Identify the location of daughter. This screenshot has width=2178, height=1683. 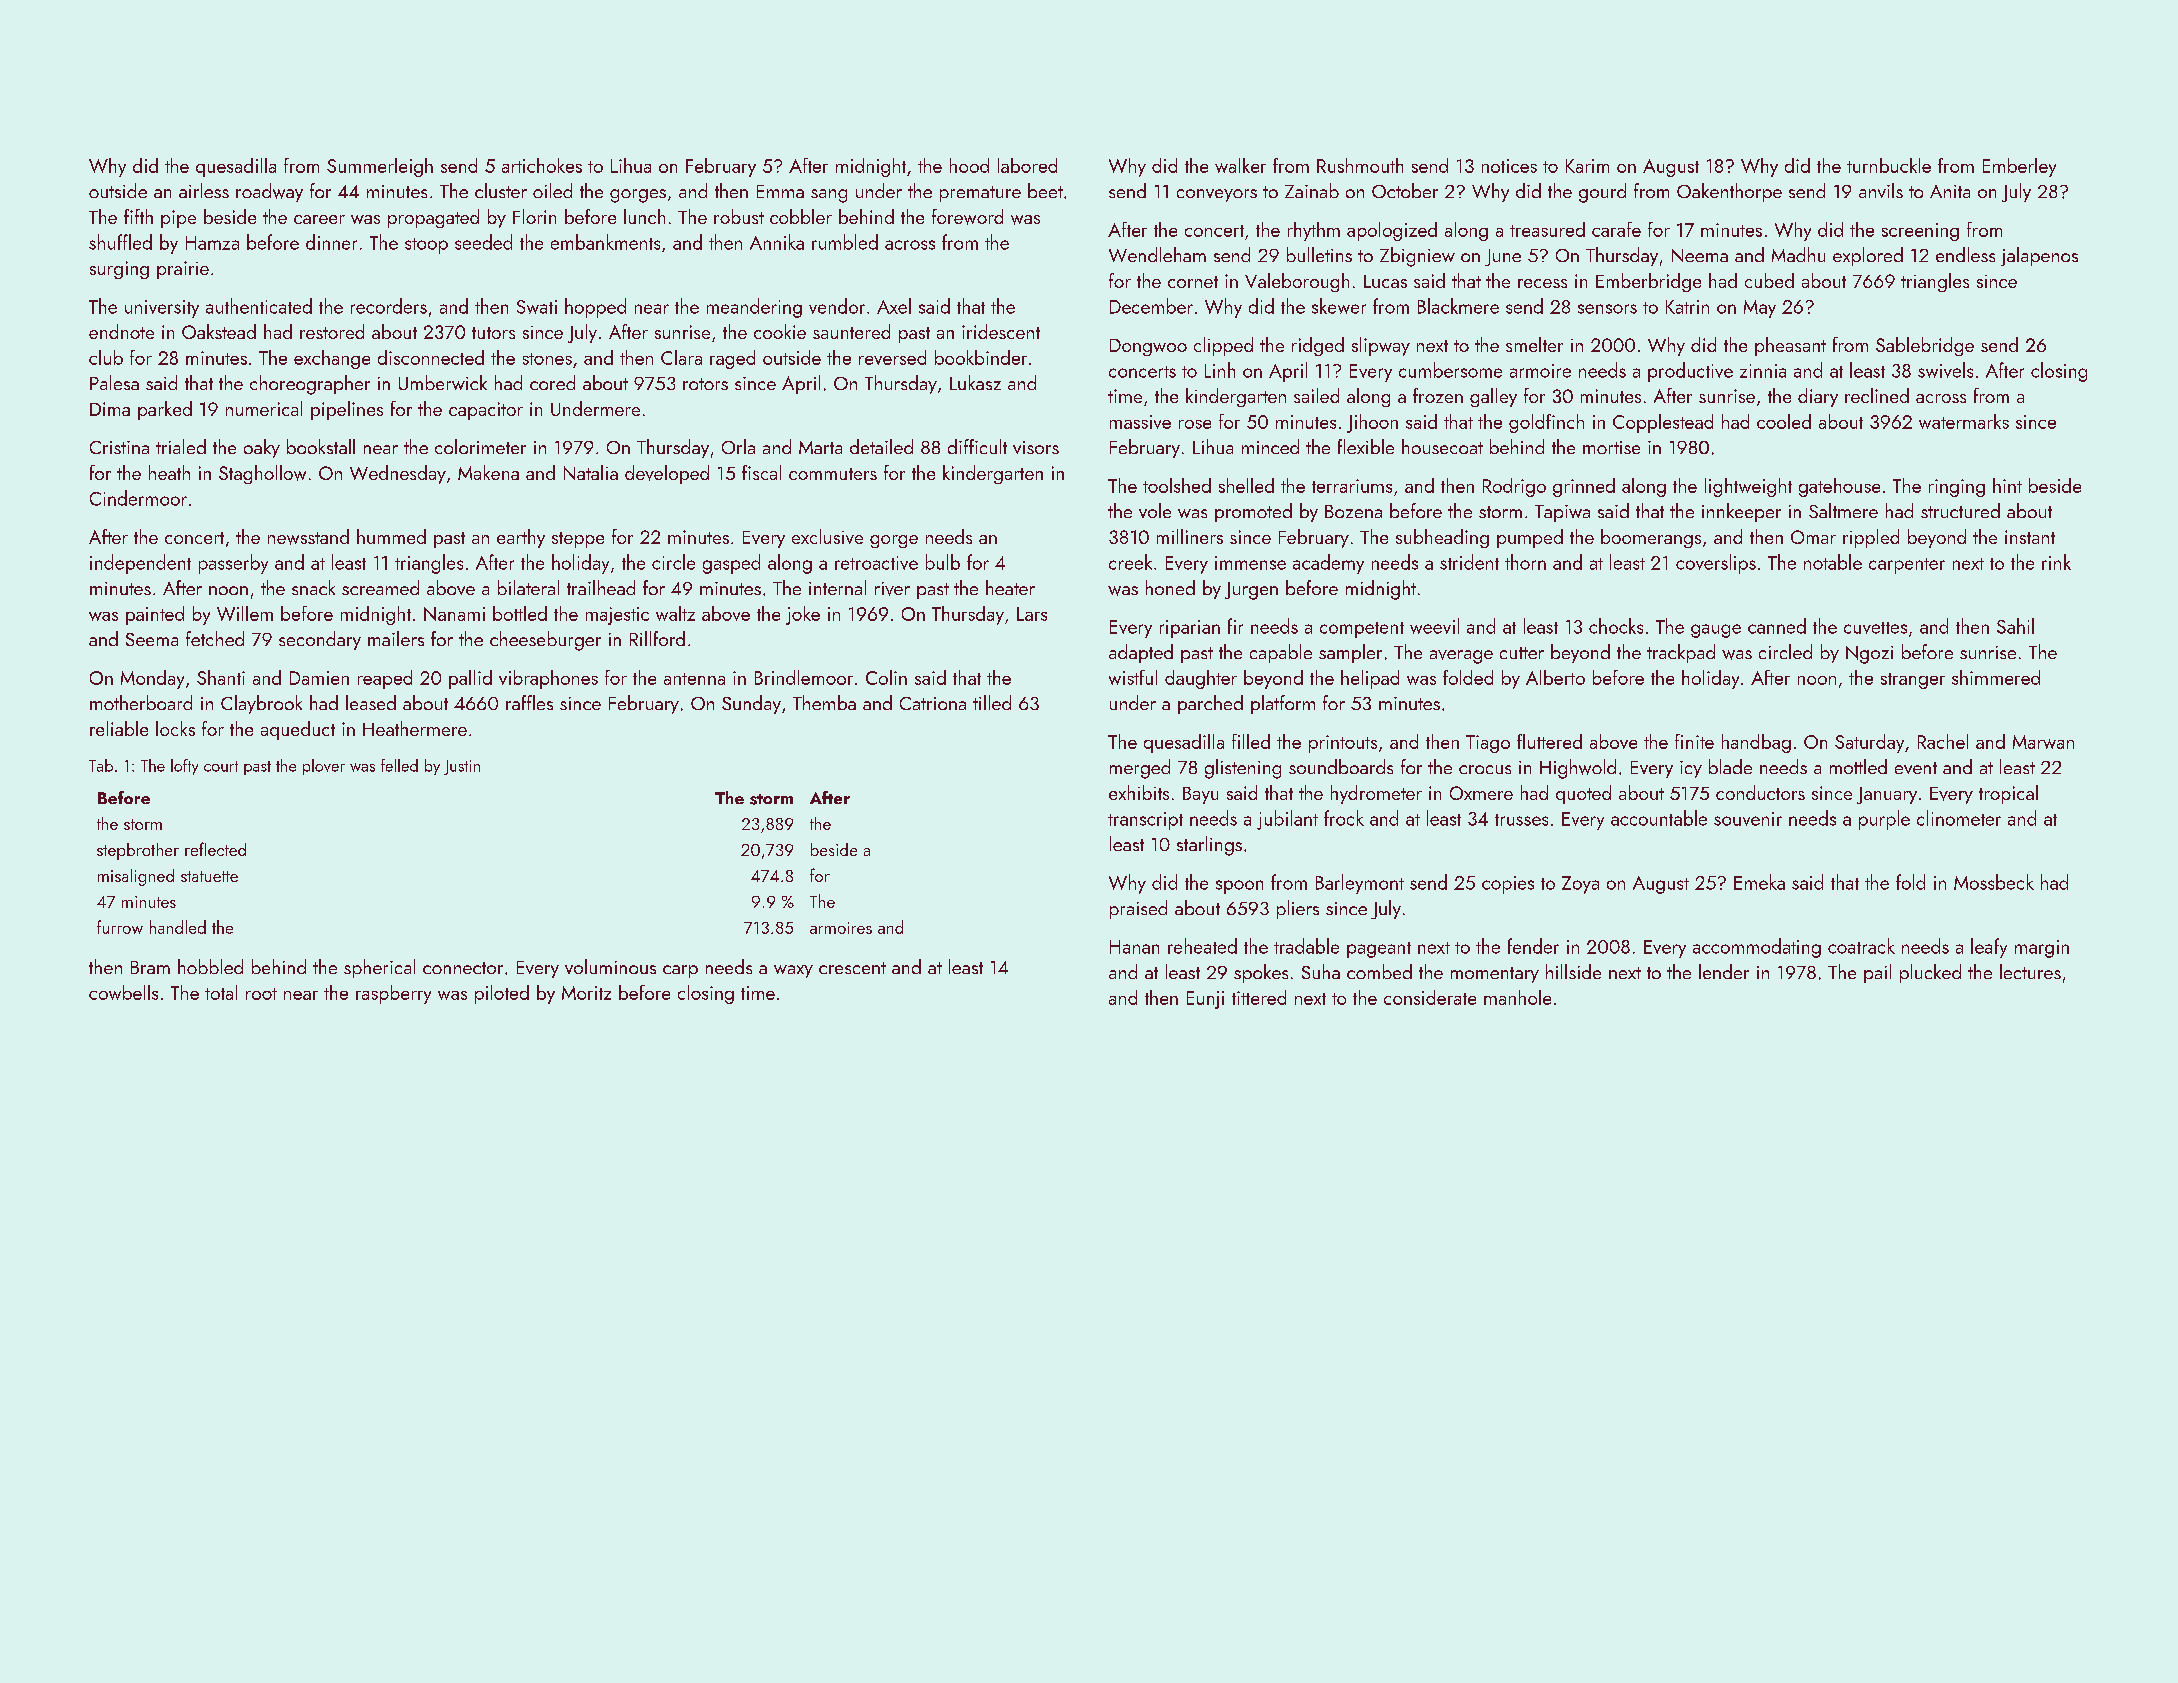
(1201, 679).
